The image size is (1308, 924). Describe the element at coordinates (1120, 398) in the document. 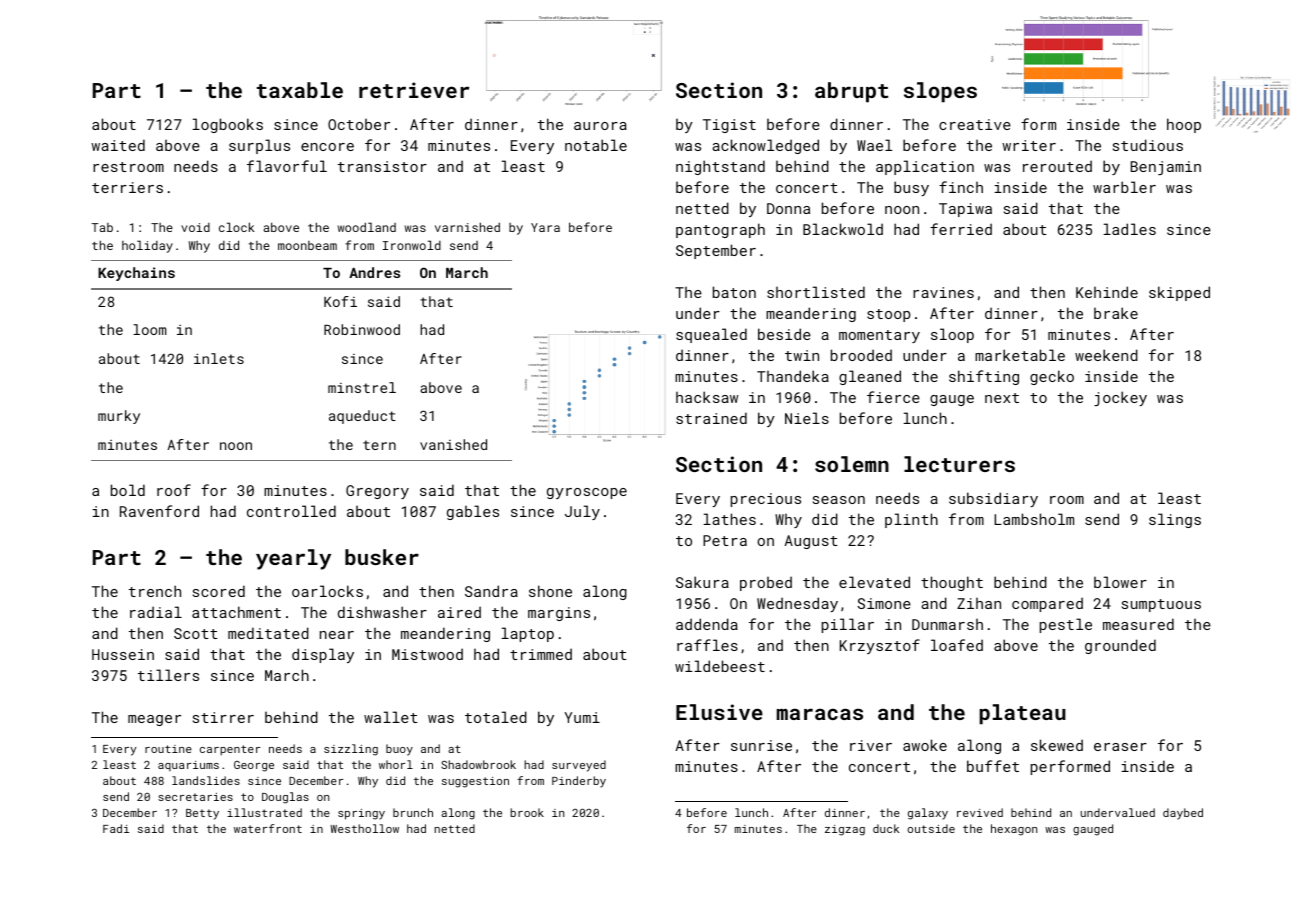

I see `jockey` at that location.
